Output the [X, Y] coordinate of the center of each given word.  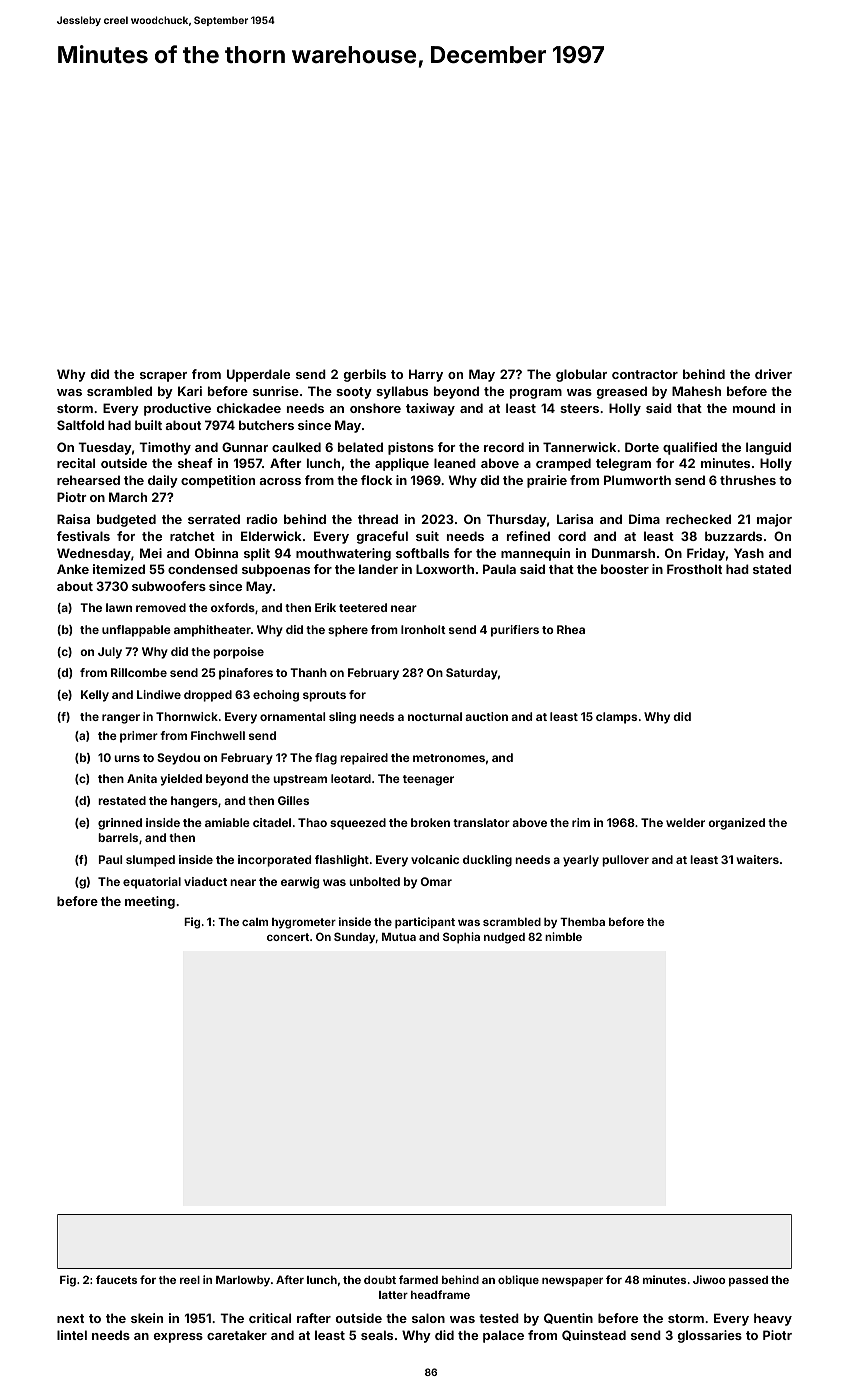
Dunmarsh [623, 553]
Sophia [461, 938]
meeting [150, 902]
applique [402, 464]
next [70, 1318]
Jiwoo [709, 1279]
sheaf [195, 463]
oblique [518, 1281]
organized [736, 824]
